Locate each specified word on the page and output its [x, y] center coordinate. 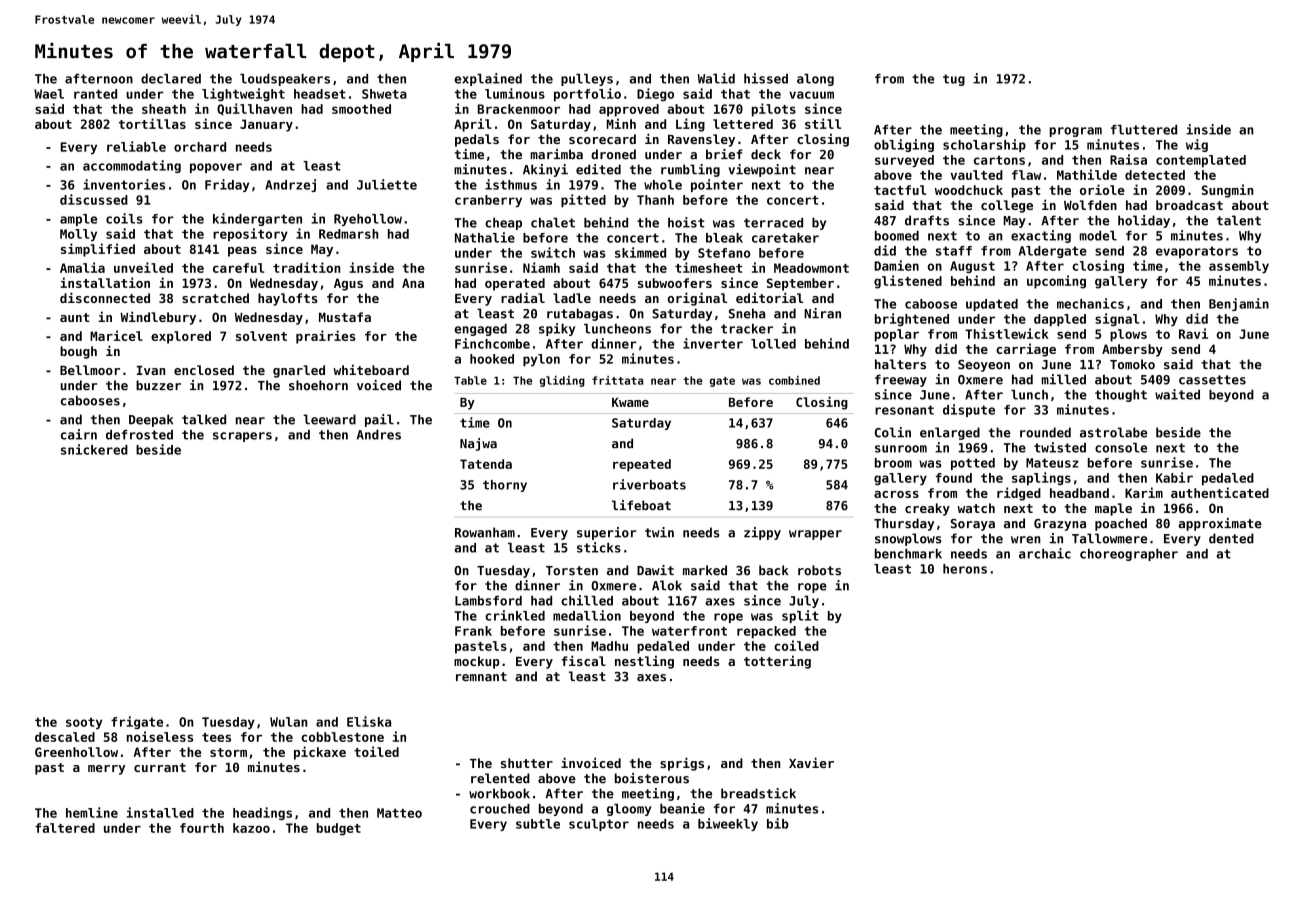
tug [954, 80]
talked [204, 419]
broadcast [1189, 205]
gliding [562, 381]
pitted [583, 201]
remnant [481, 677]
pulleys [587, 80]
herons [965, 569]
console [1121, 448]
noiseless [160, 736]
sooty [84, 723]
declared [171, 79]
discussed [94, 199]
